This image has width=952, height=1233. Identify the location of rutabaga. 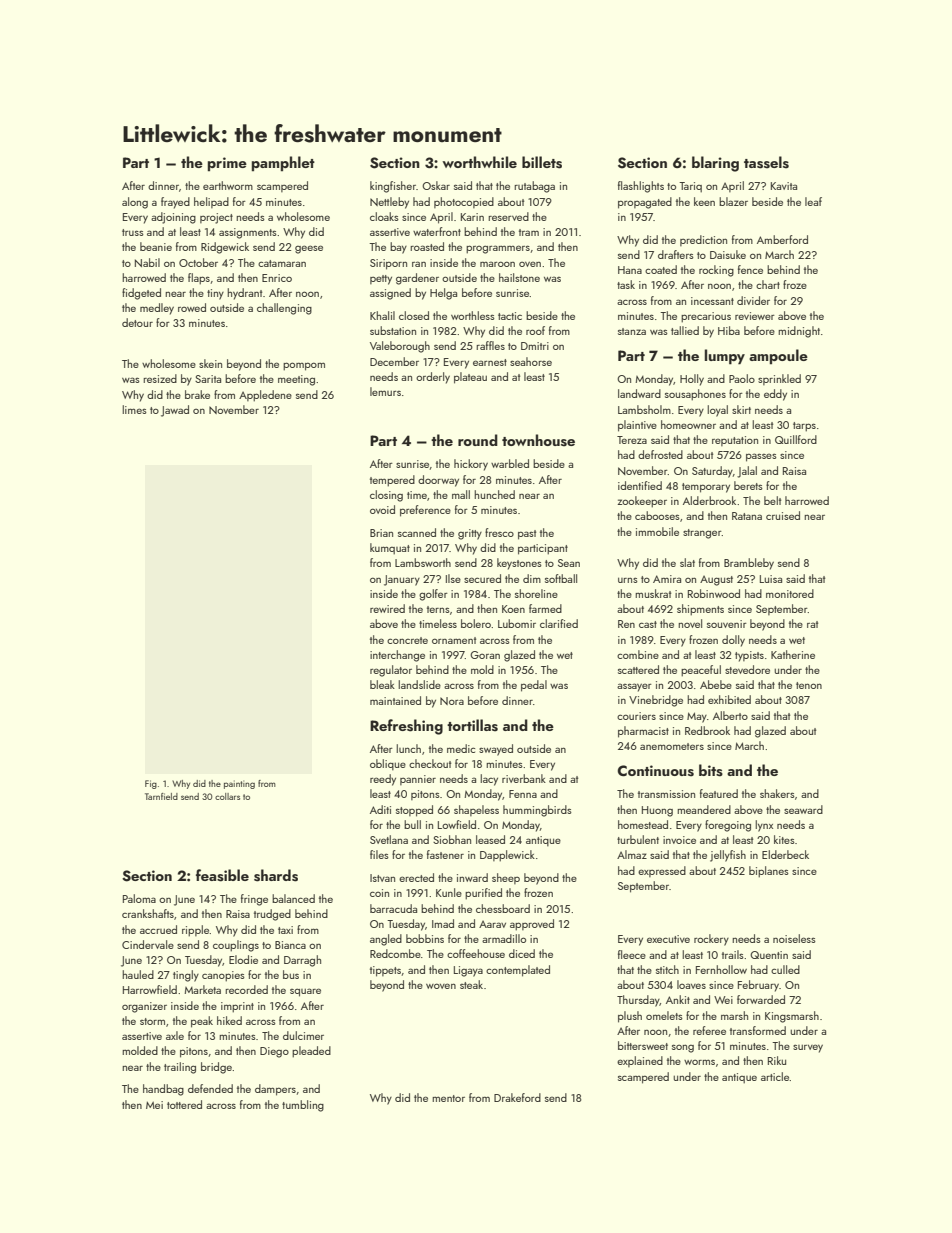
(534, 187).
